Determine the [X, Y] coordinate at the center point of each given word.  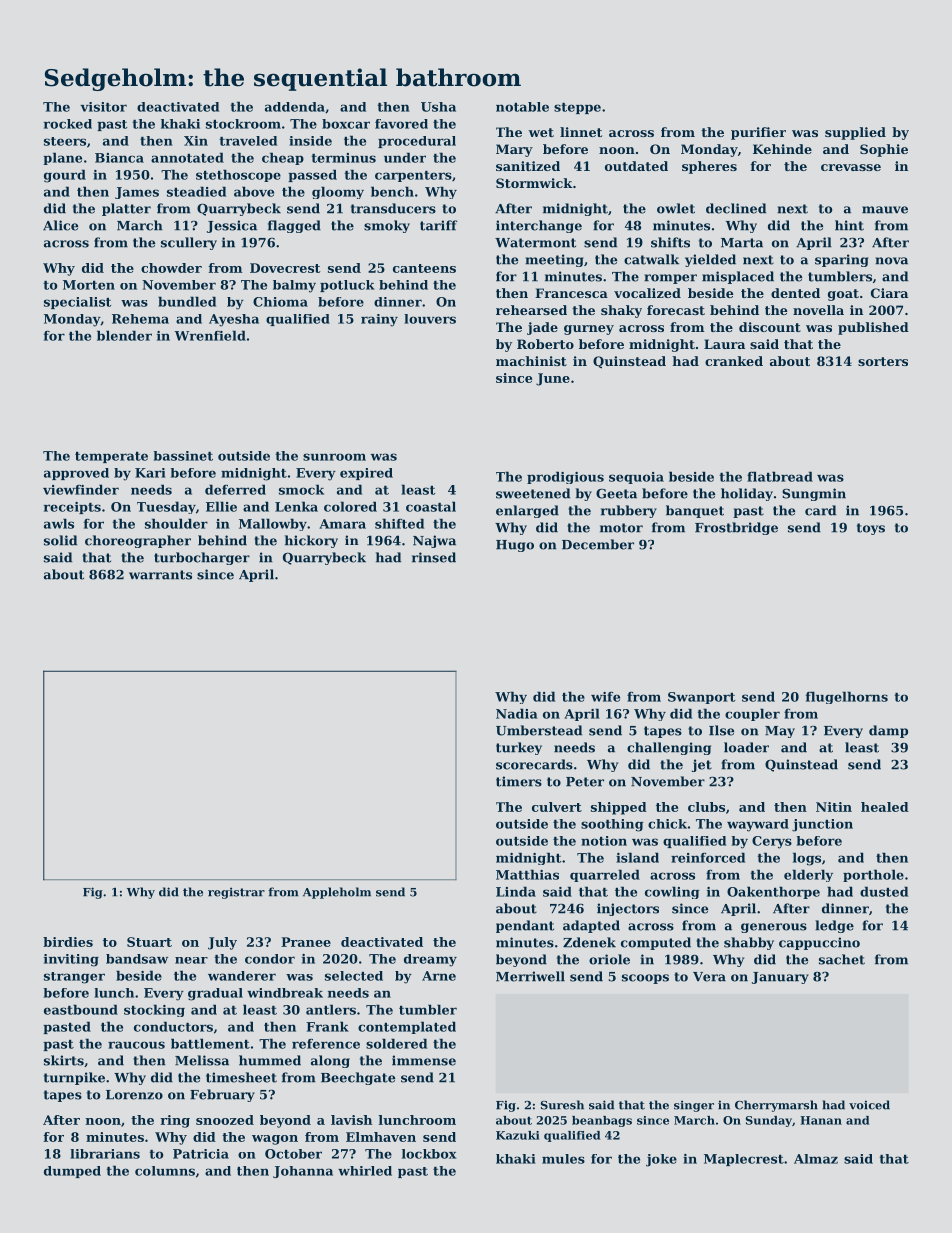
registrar [236, 893]
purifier [758, 133]
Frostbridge [736, 528]
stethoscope [238, 175]
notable [522, 107]
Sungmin [814, 494]
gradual [215, 994]
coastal [431, 506]
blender [124, 335]
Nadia [517, 713]
